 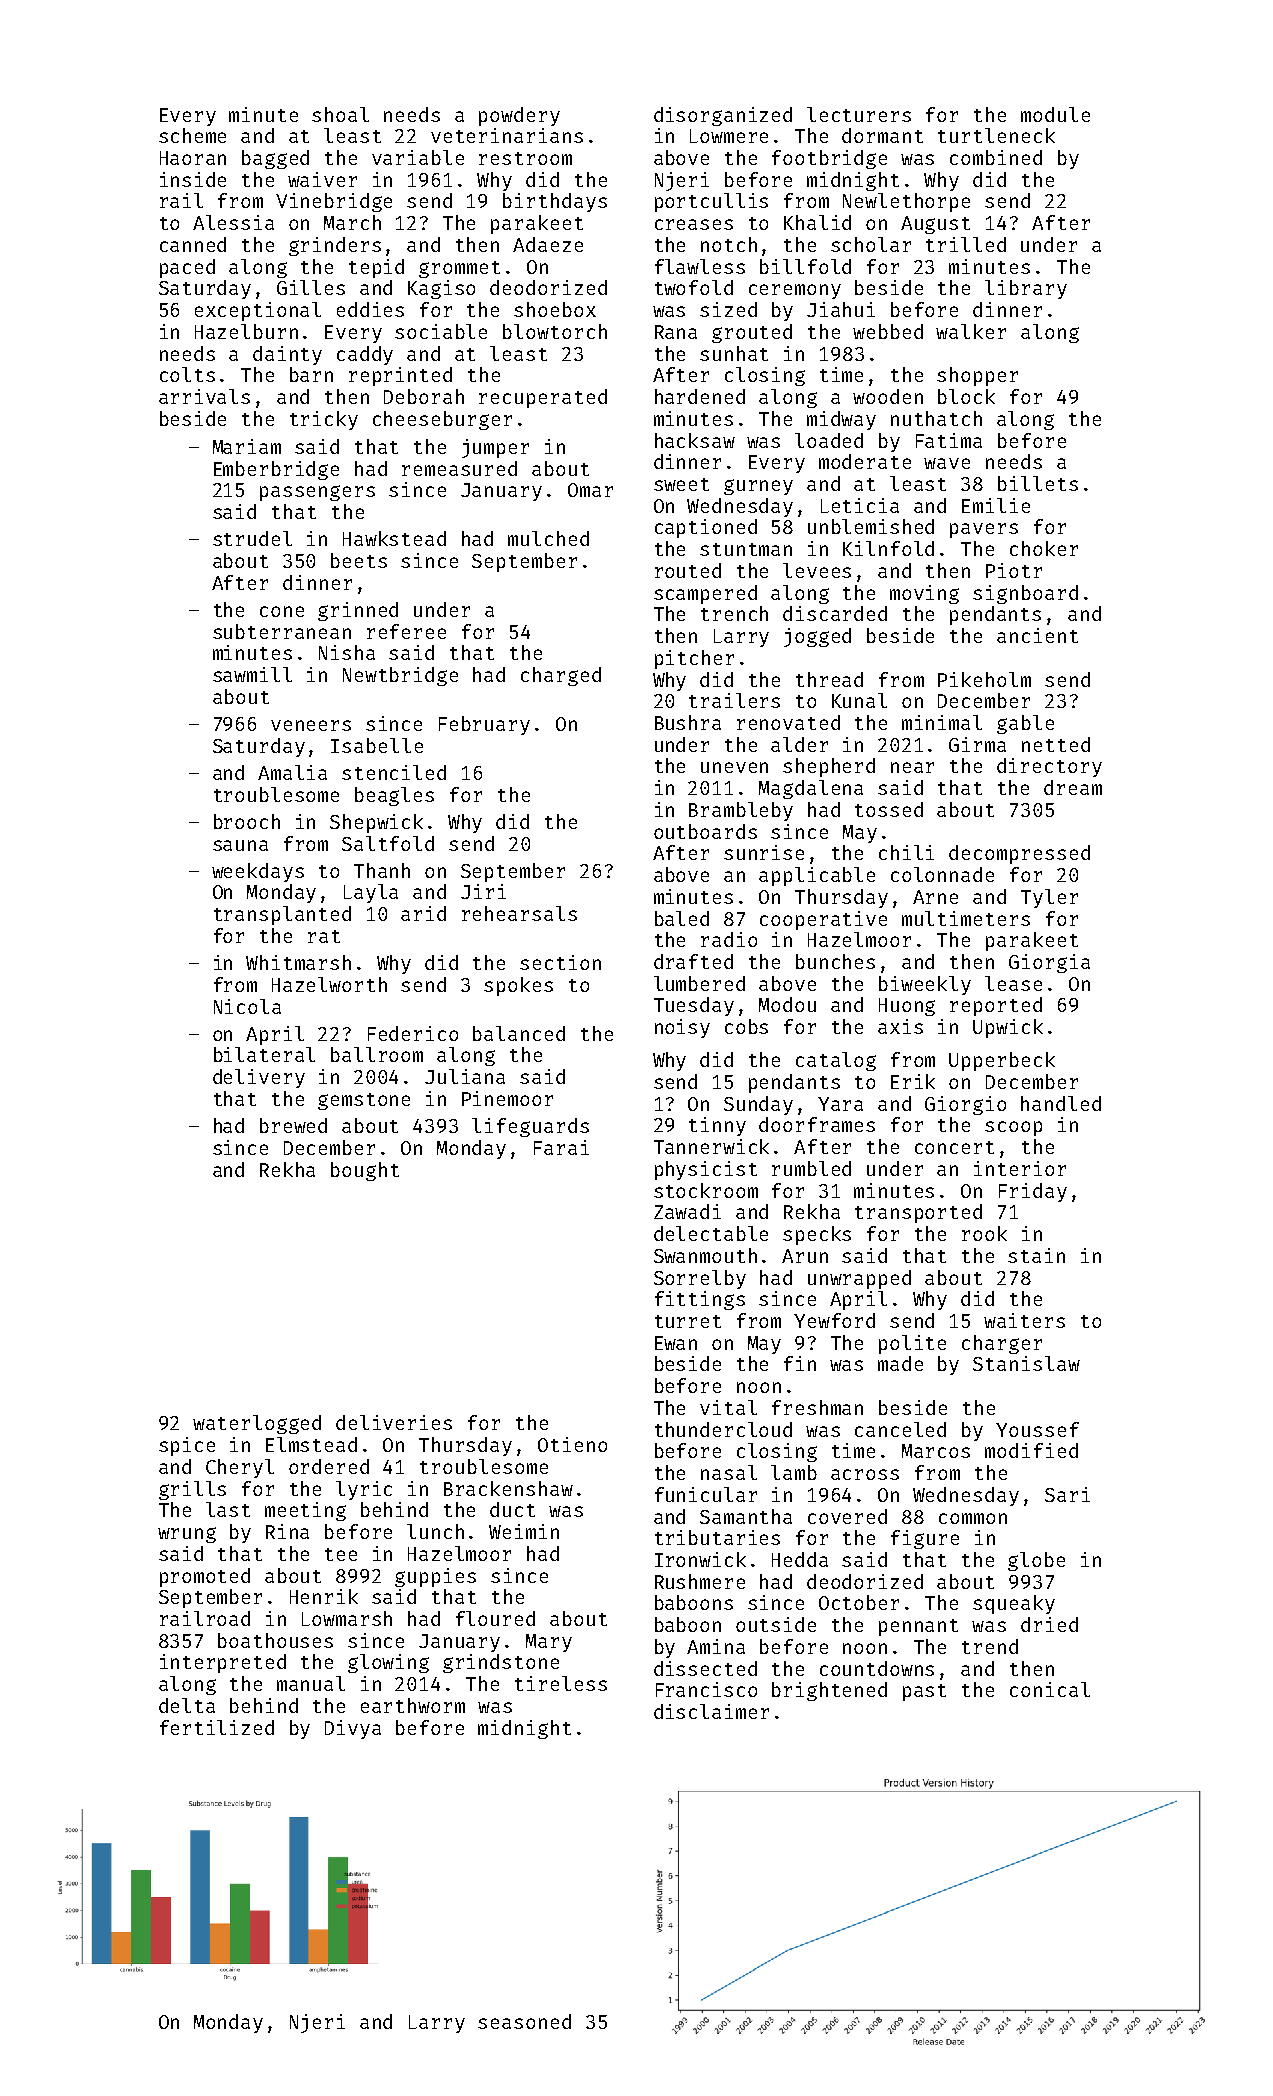 I want to click on Rushmere, so click(x=700, y=1581).
